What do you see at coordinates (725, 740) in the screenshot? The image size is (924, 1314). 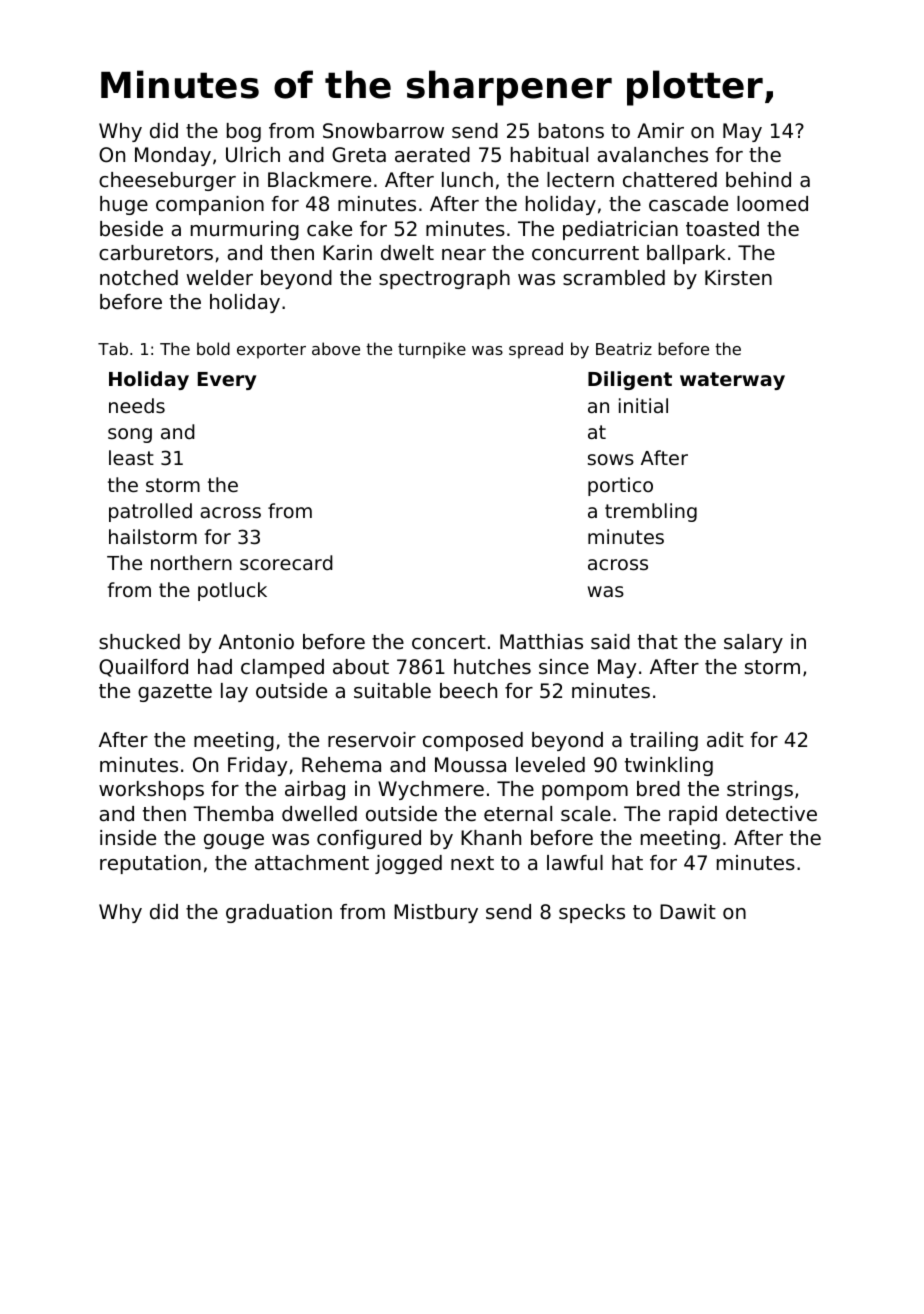 I see `adit` at bounding box center [725, 740].
